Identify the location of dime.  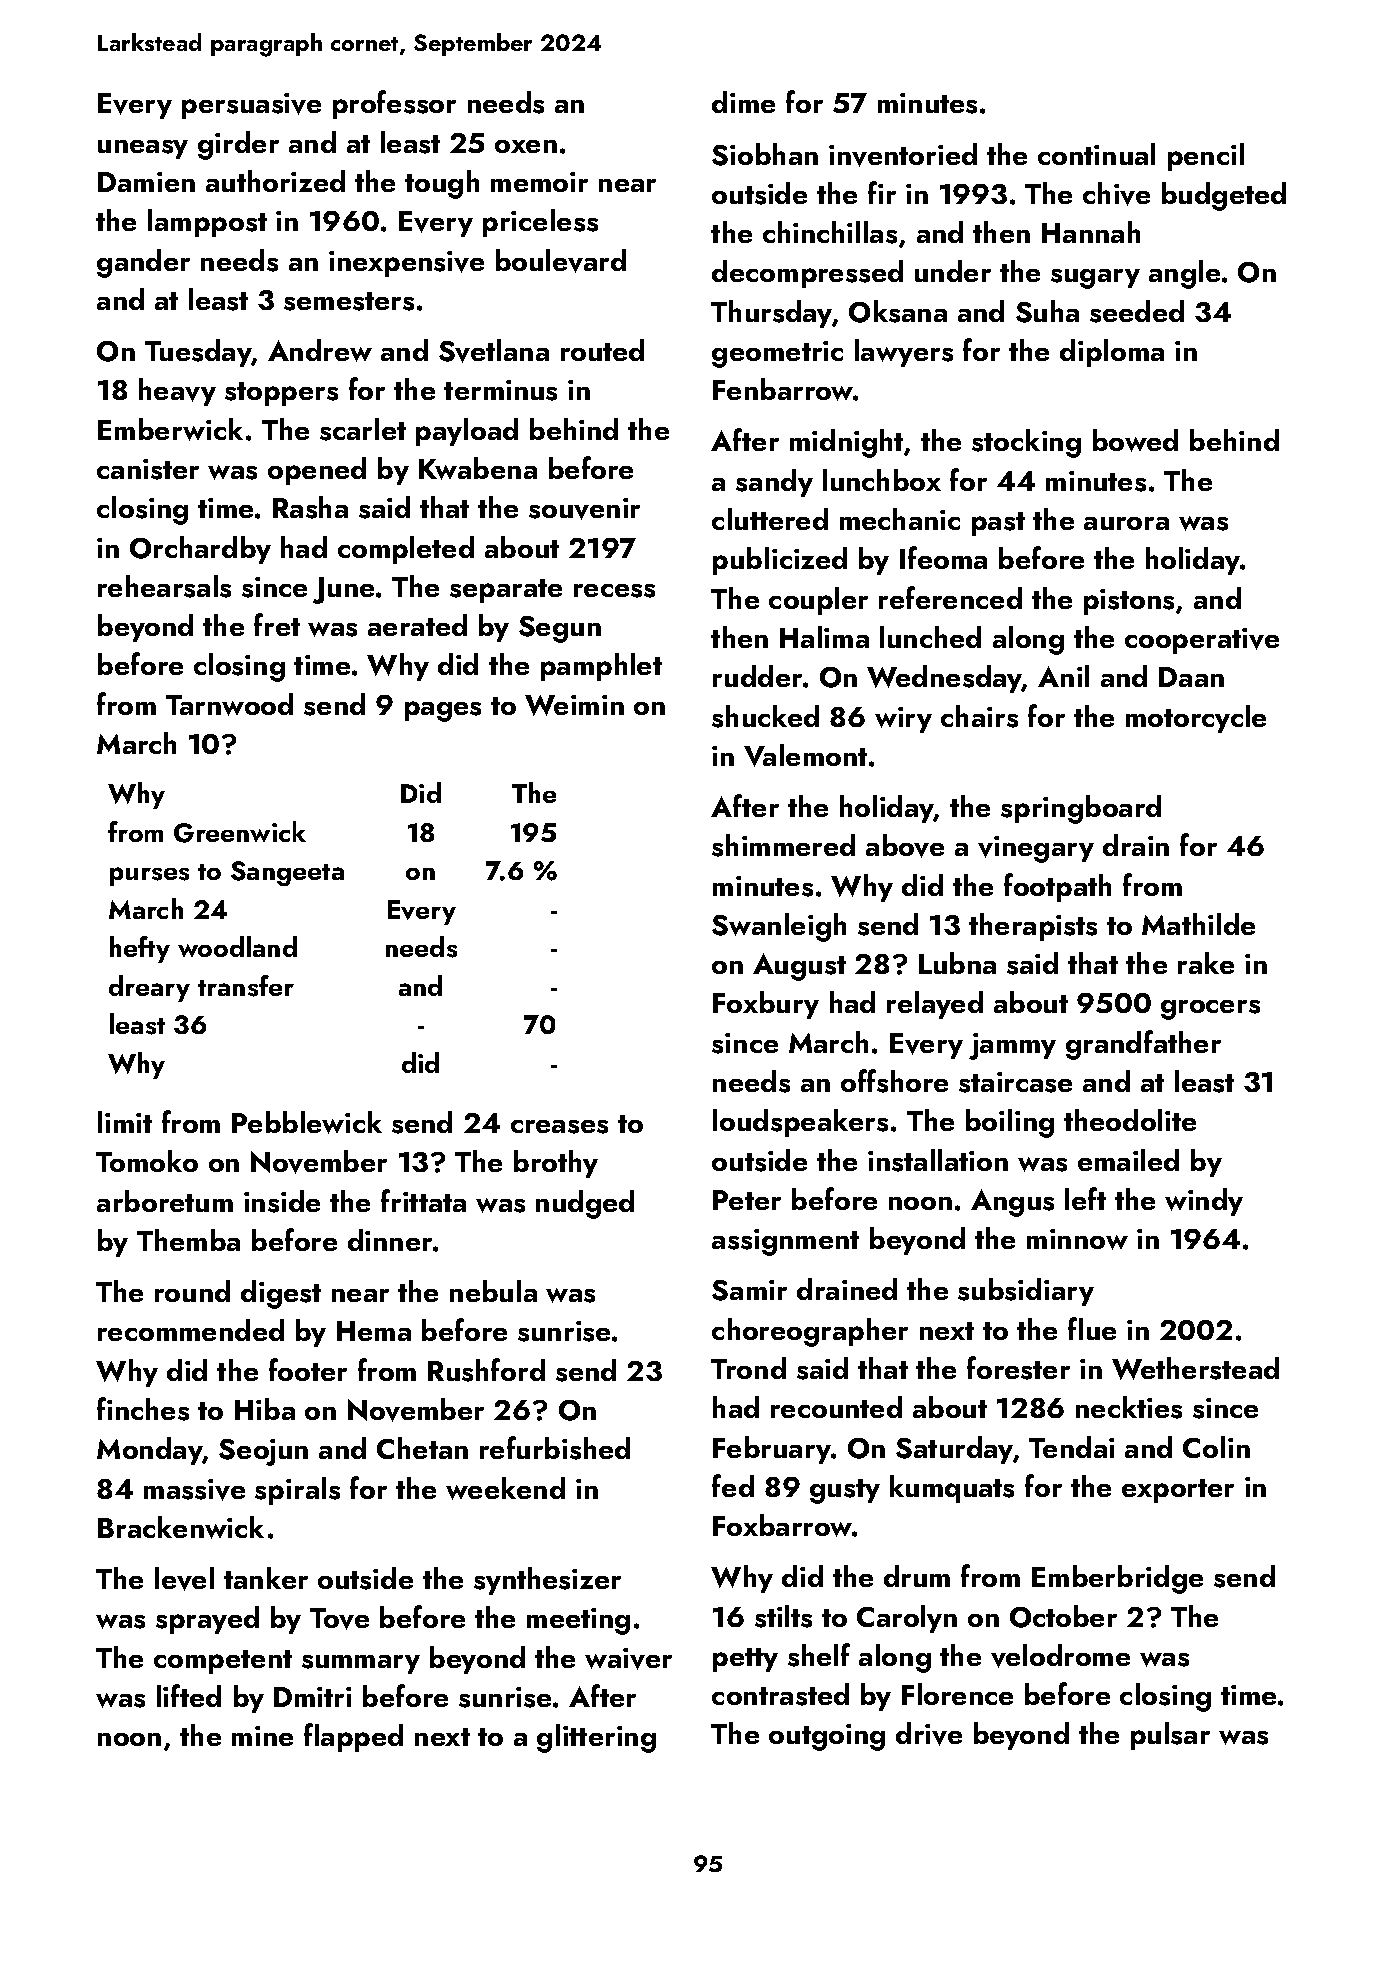
(743, 102).
